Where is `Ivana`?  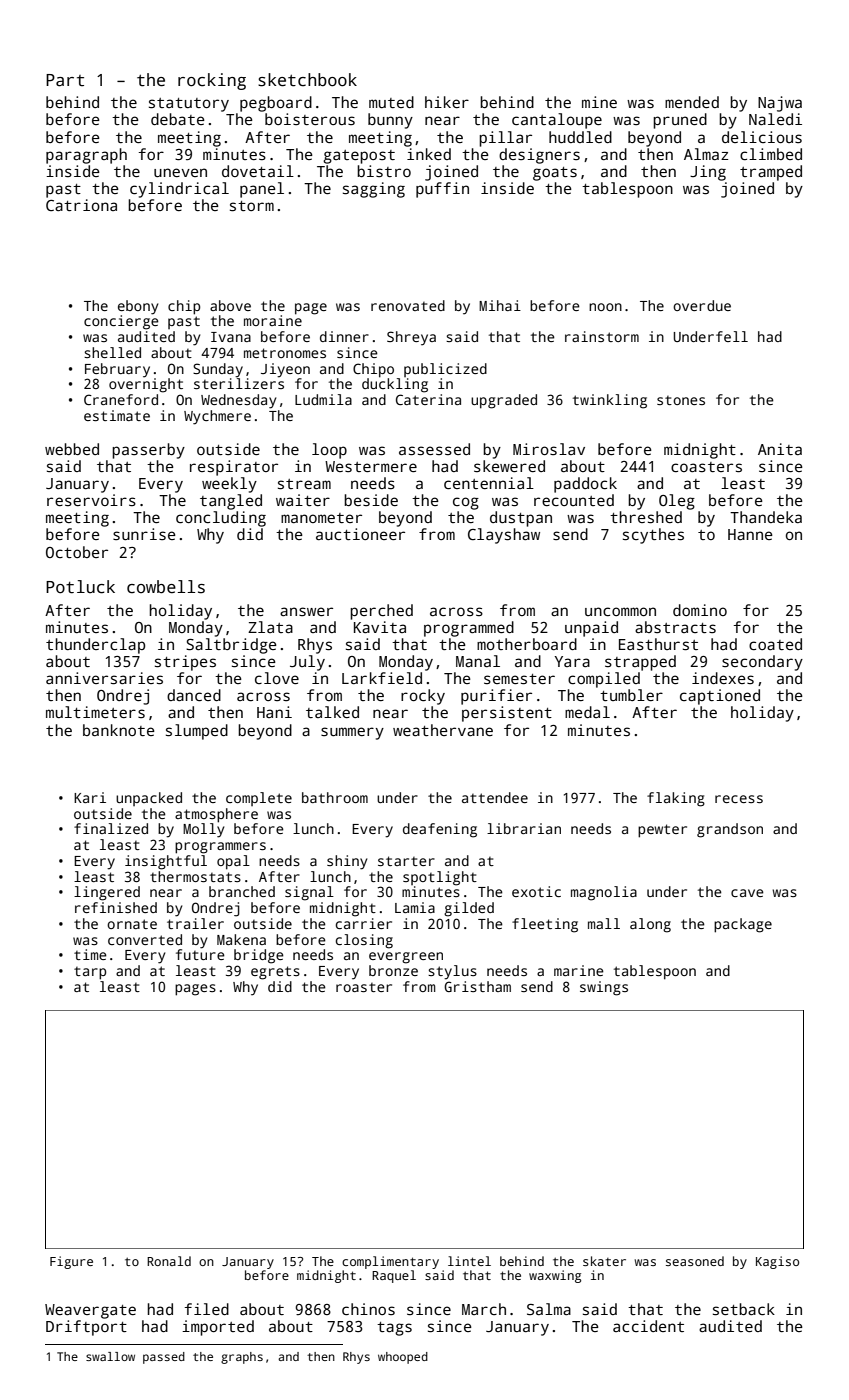
Ivana is located at coordinates (231, 337).
